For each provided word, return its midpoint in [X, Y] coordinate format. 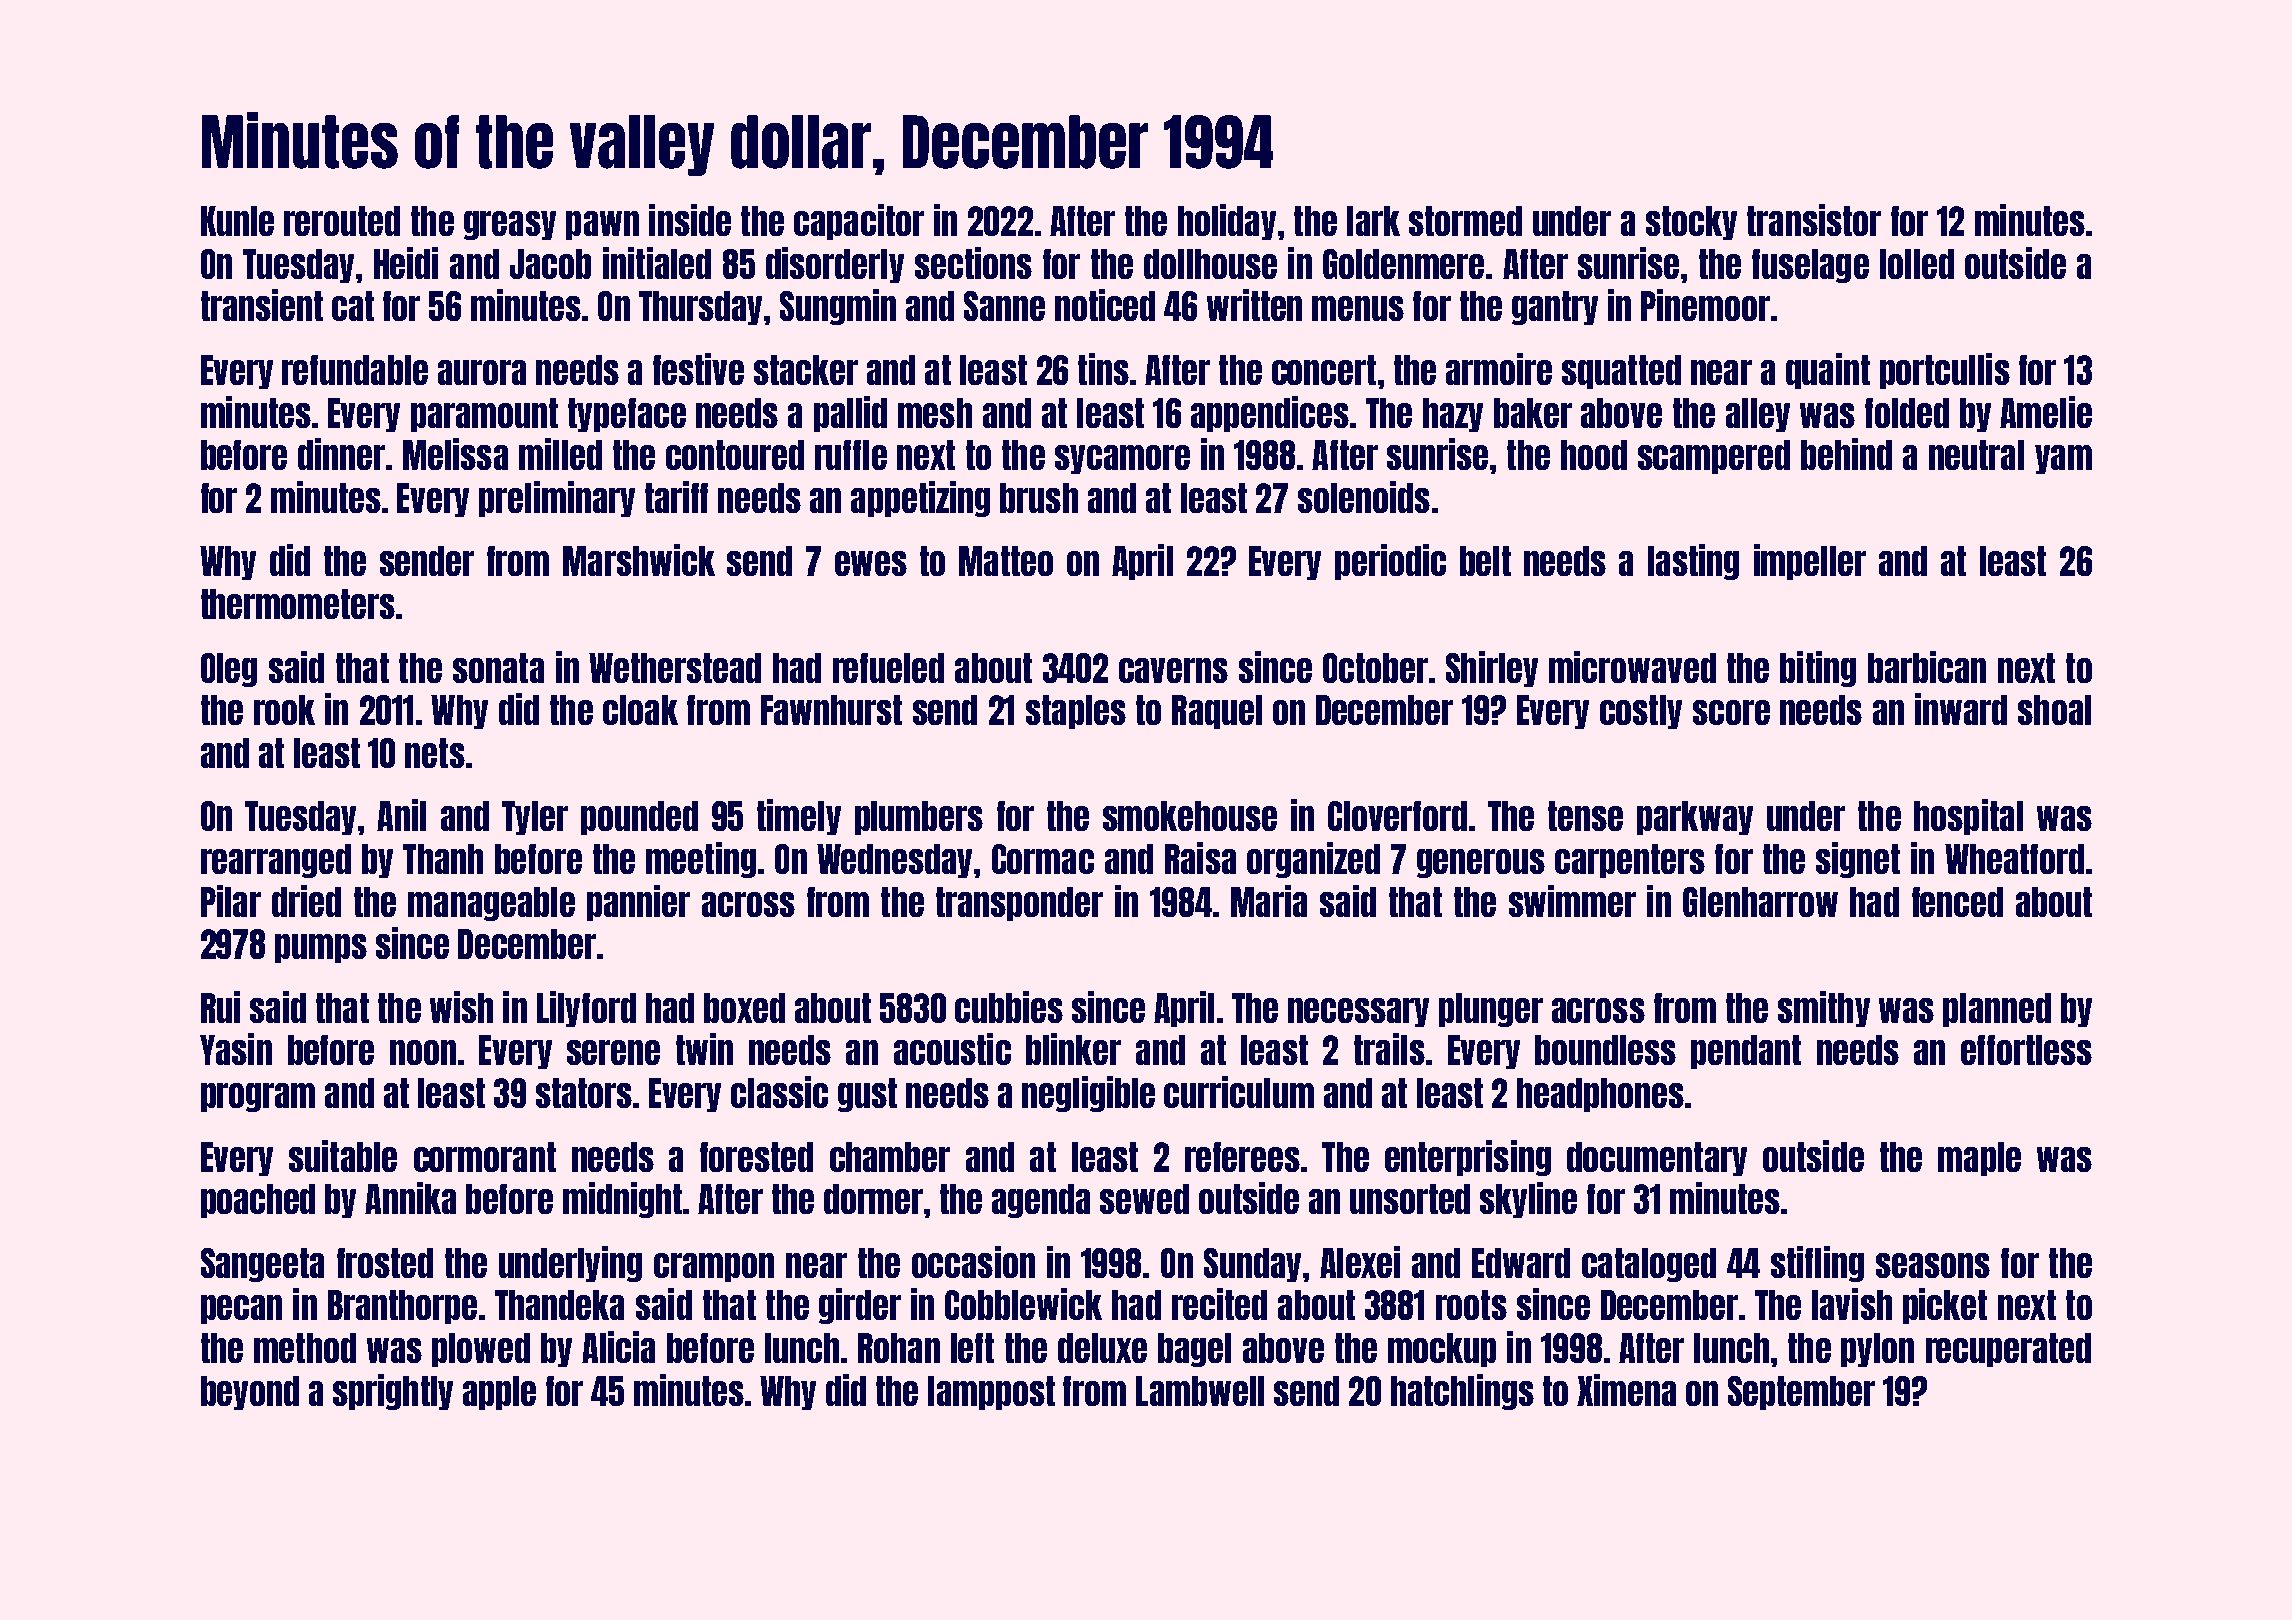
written [1254, 305]
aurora [482, 372]
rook [284, 710]
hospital [1968, 817]
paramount [484, 415]
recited [1219, 1304]
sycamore [1122, 459]
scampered [1714, 457]
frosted [385, 1263]
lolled [1917, 264]
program [258, 1097]
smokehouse [1190, 816]
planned [1997, 1010]
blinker [1073, 1049]
